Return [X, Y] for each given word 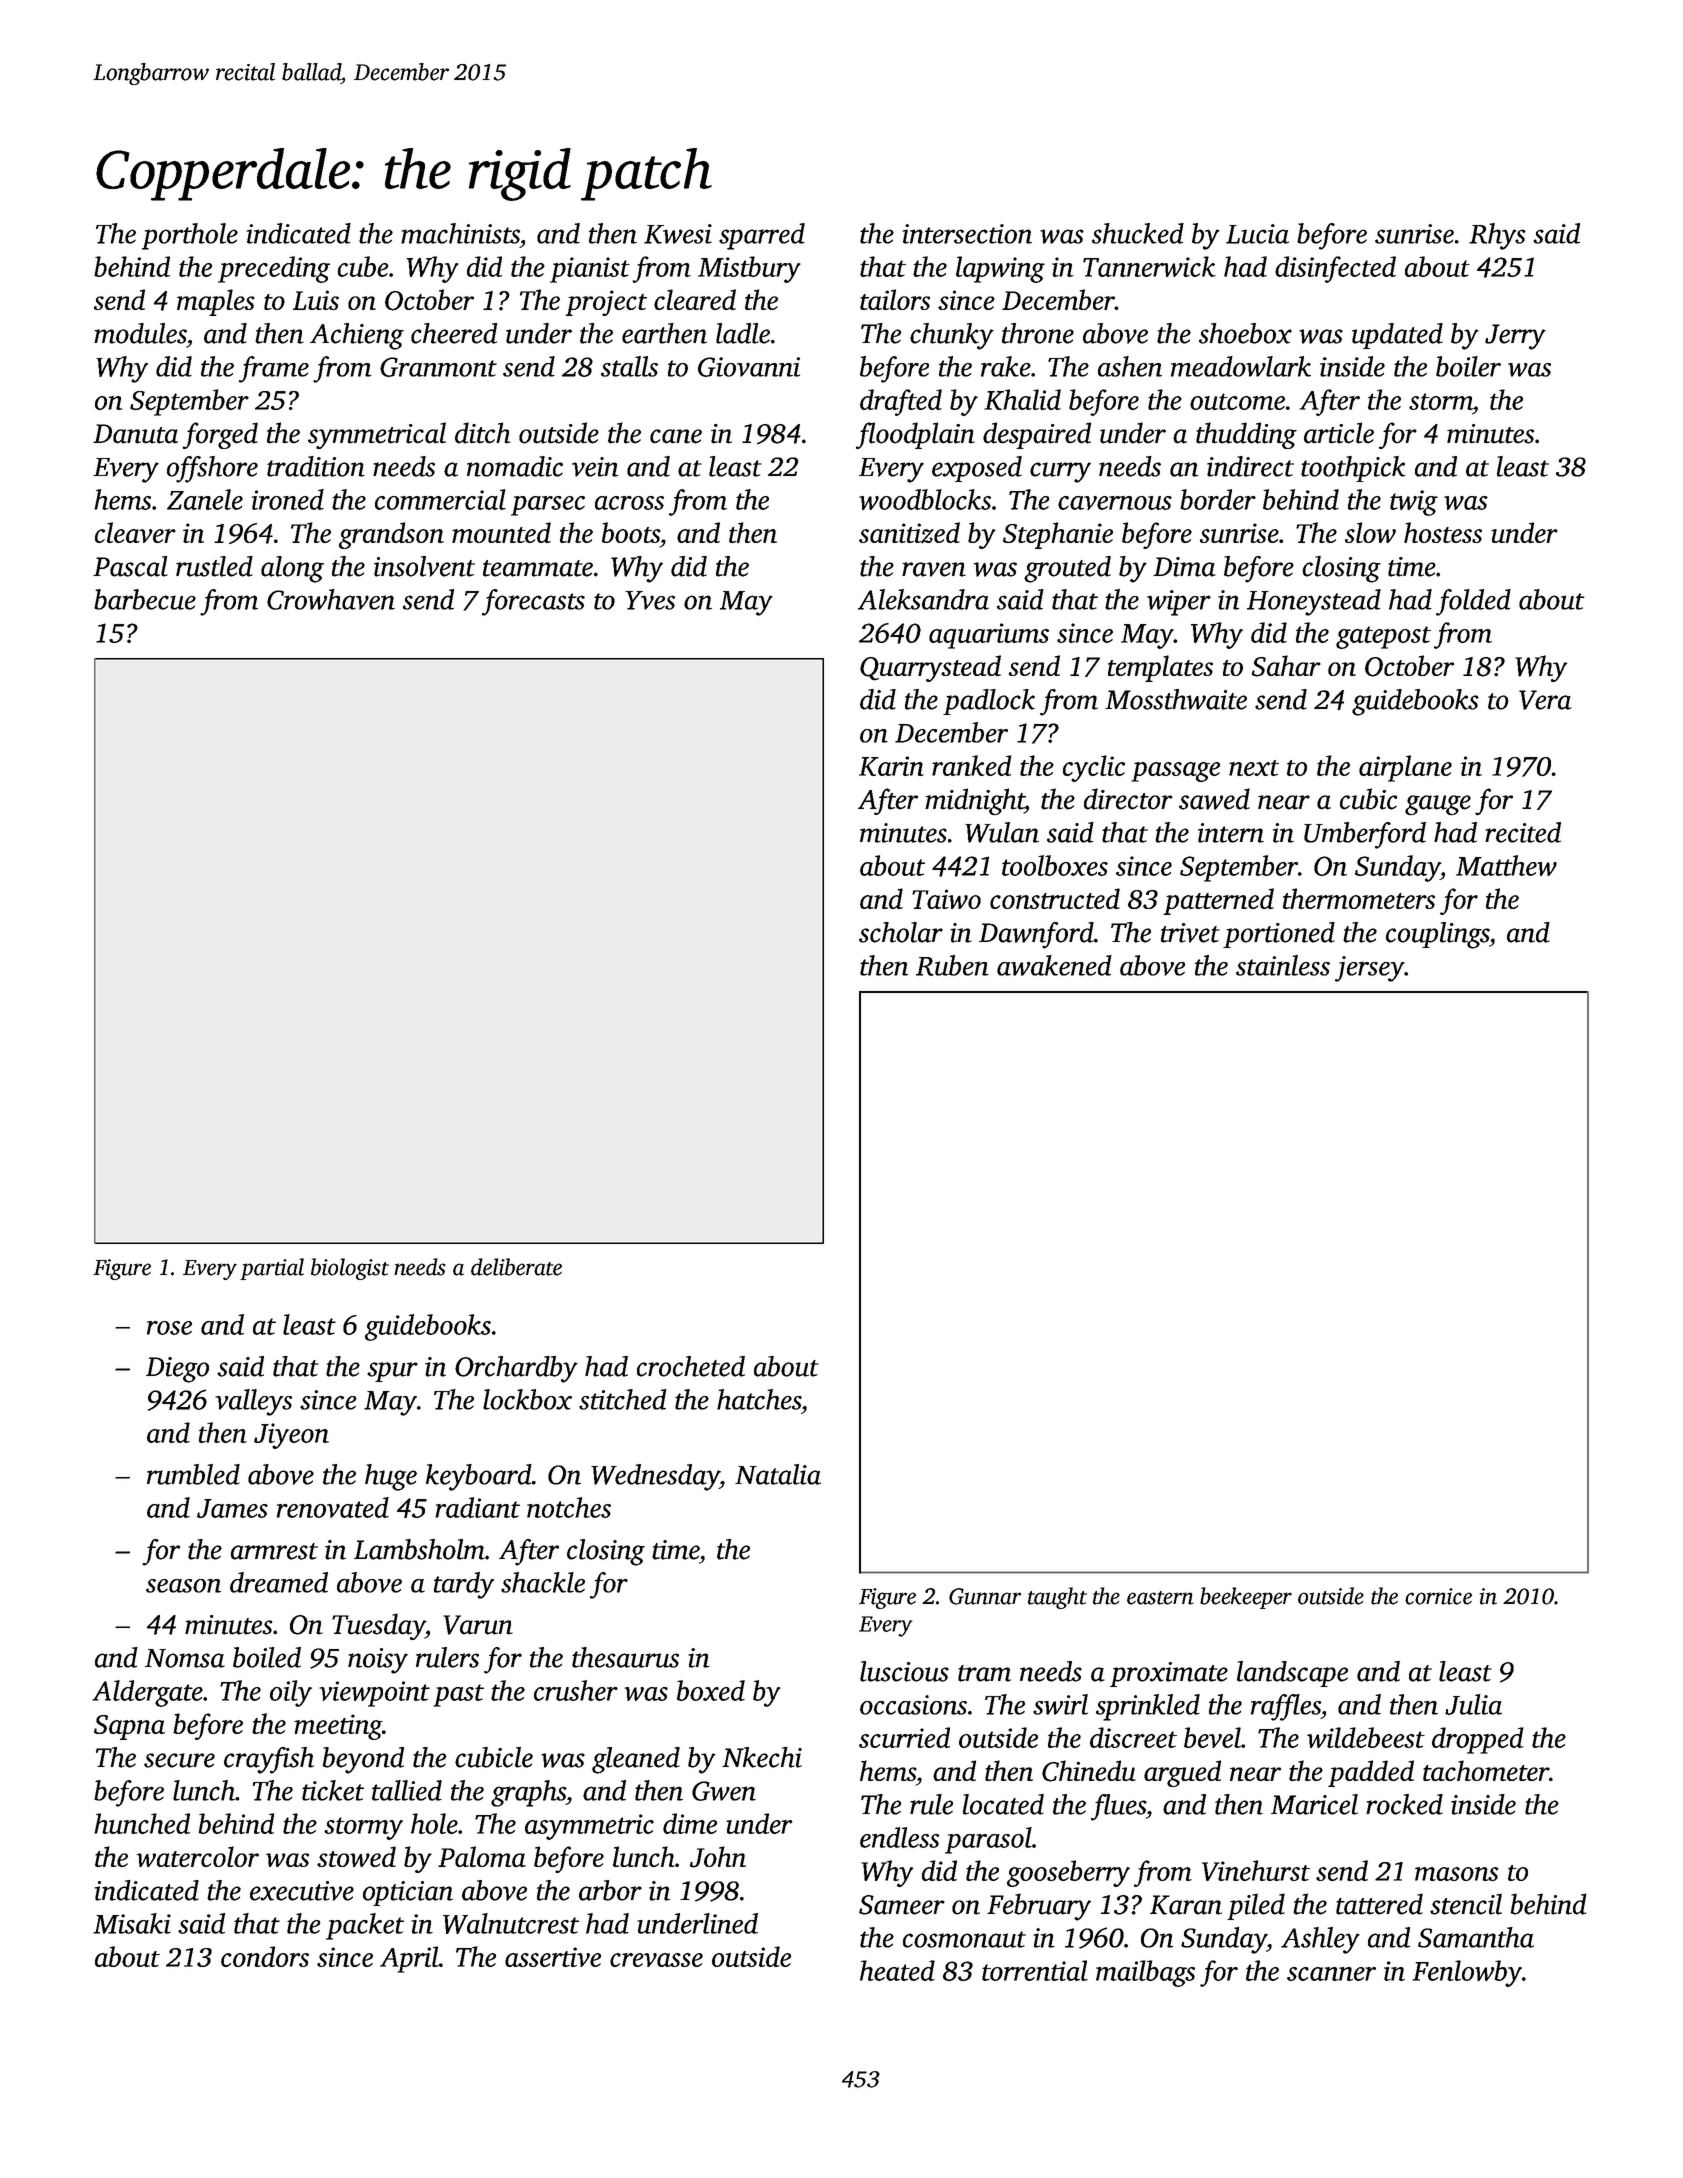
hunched [142, 1823]
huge [391, 1477]
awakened [1054, 965]
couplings [1437, 935]
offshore [212, 469]
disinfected [1335, 269]
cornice [1438, 1596]
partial [272, 1269]
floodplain [915, 435]
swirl [1060, 1704]
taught [1057, 1598]
